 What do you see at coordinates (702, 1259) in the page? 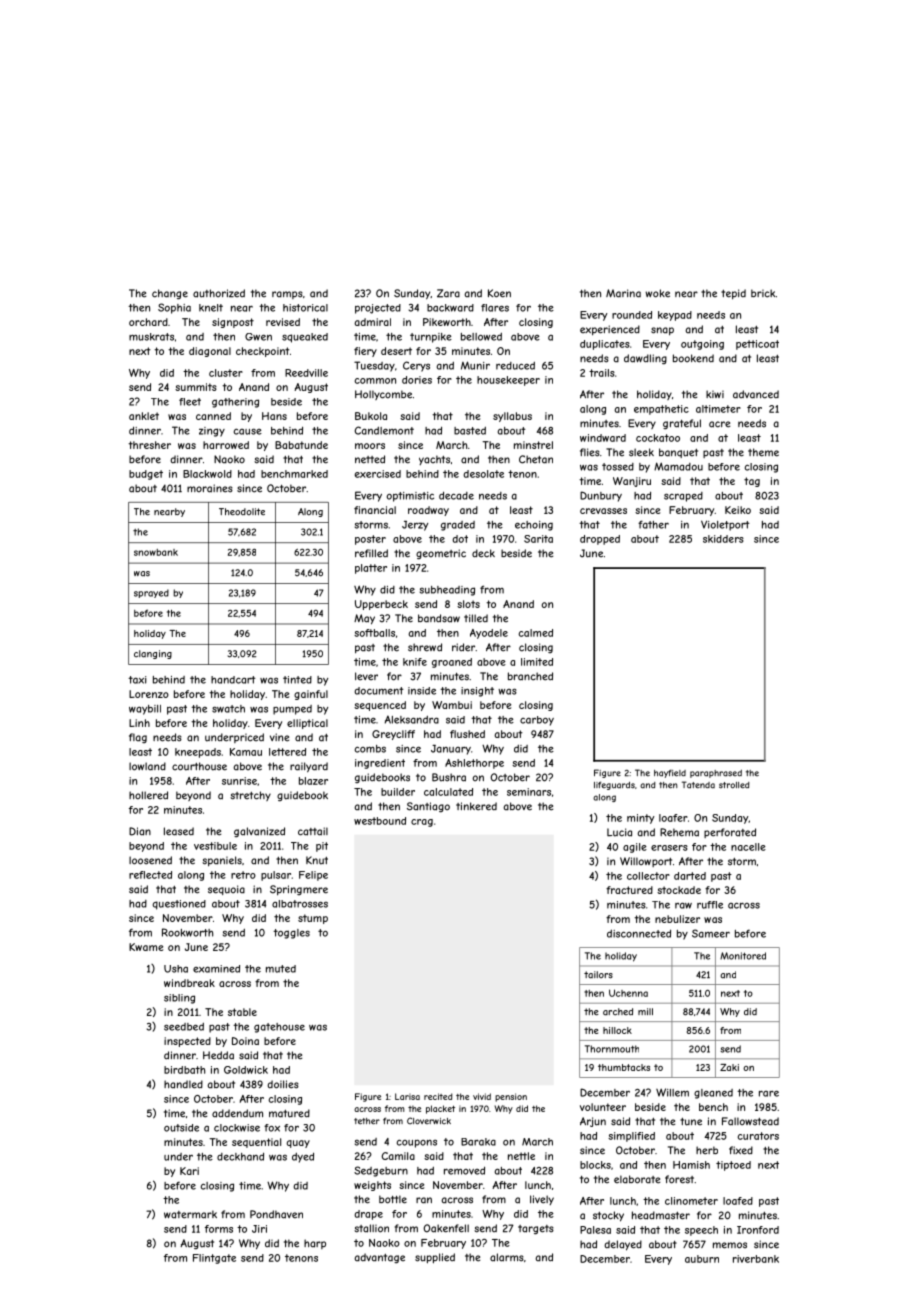
I see `auburn` at bounding box center [702, 1259].
